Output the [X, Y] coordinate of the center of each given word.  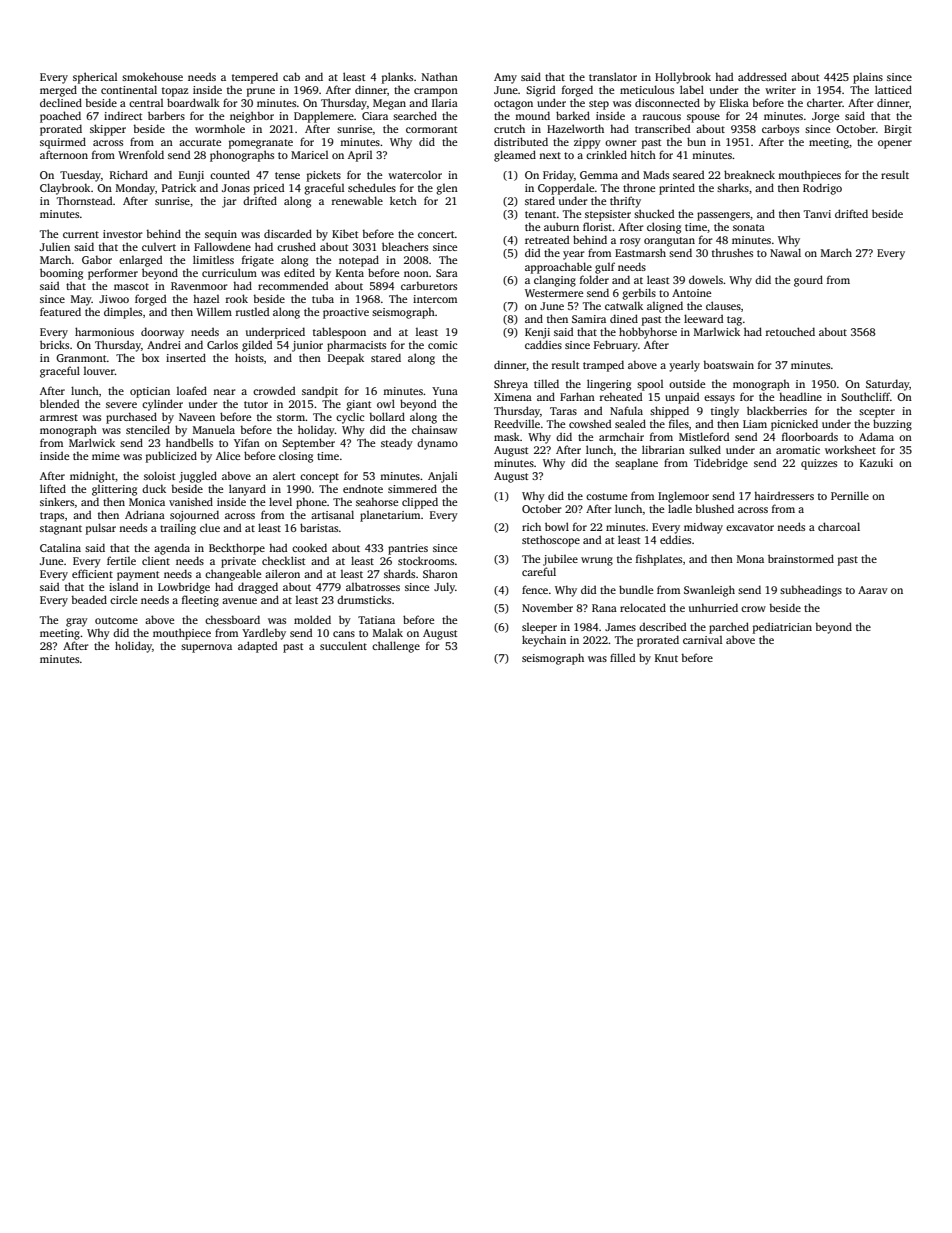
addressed [762, 76]
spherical [95, 78]
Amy [505, 78]
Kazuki [876, 462]
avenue [239, 601]
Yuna [445, 391]
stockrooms [426, 560]
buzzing [892, 425]
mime [106, 456]
